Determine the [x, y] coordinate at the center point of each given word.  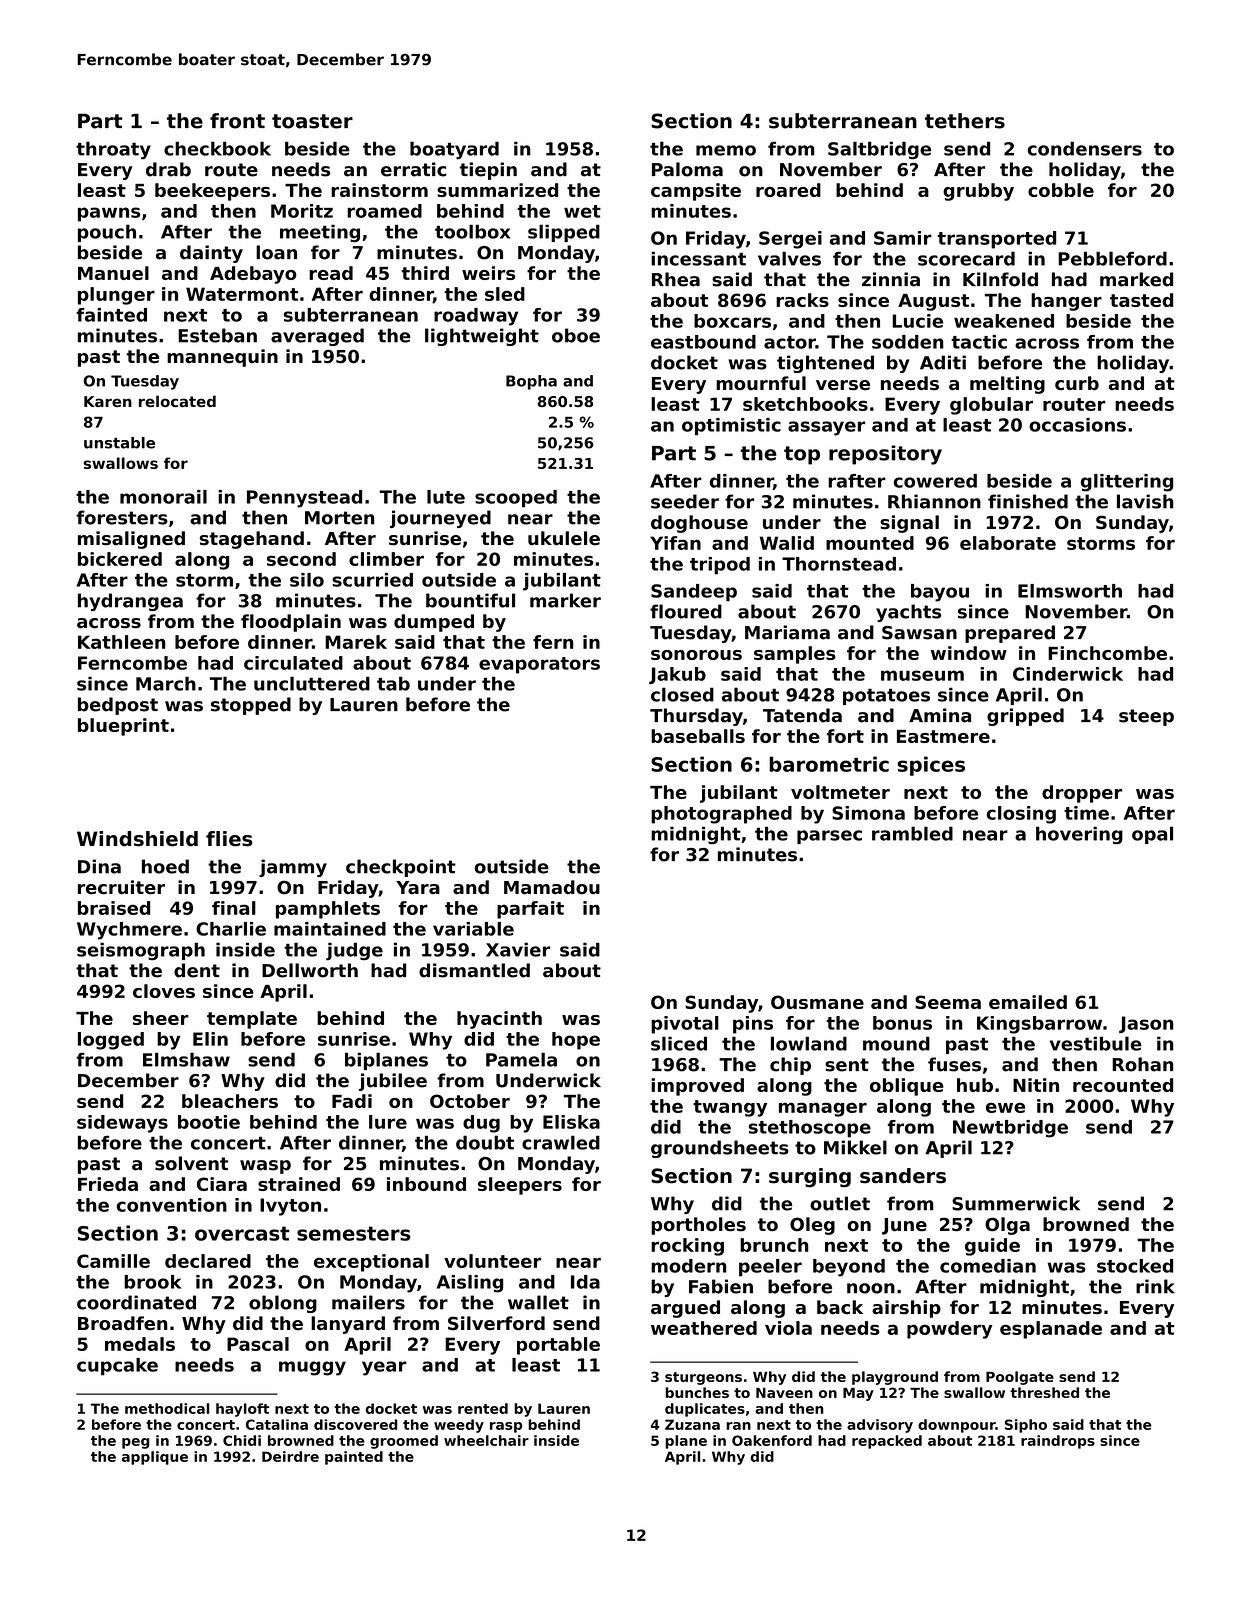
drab [168, 169]
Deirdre [290, 1456]
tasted [1141, 300]
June [904, 1226]
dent [197, 970]
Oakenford [772, 1440]
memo [726, 150]
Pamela [521, 1059]
